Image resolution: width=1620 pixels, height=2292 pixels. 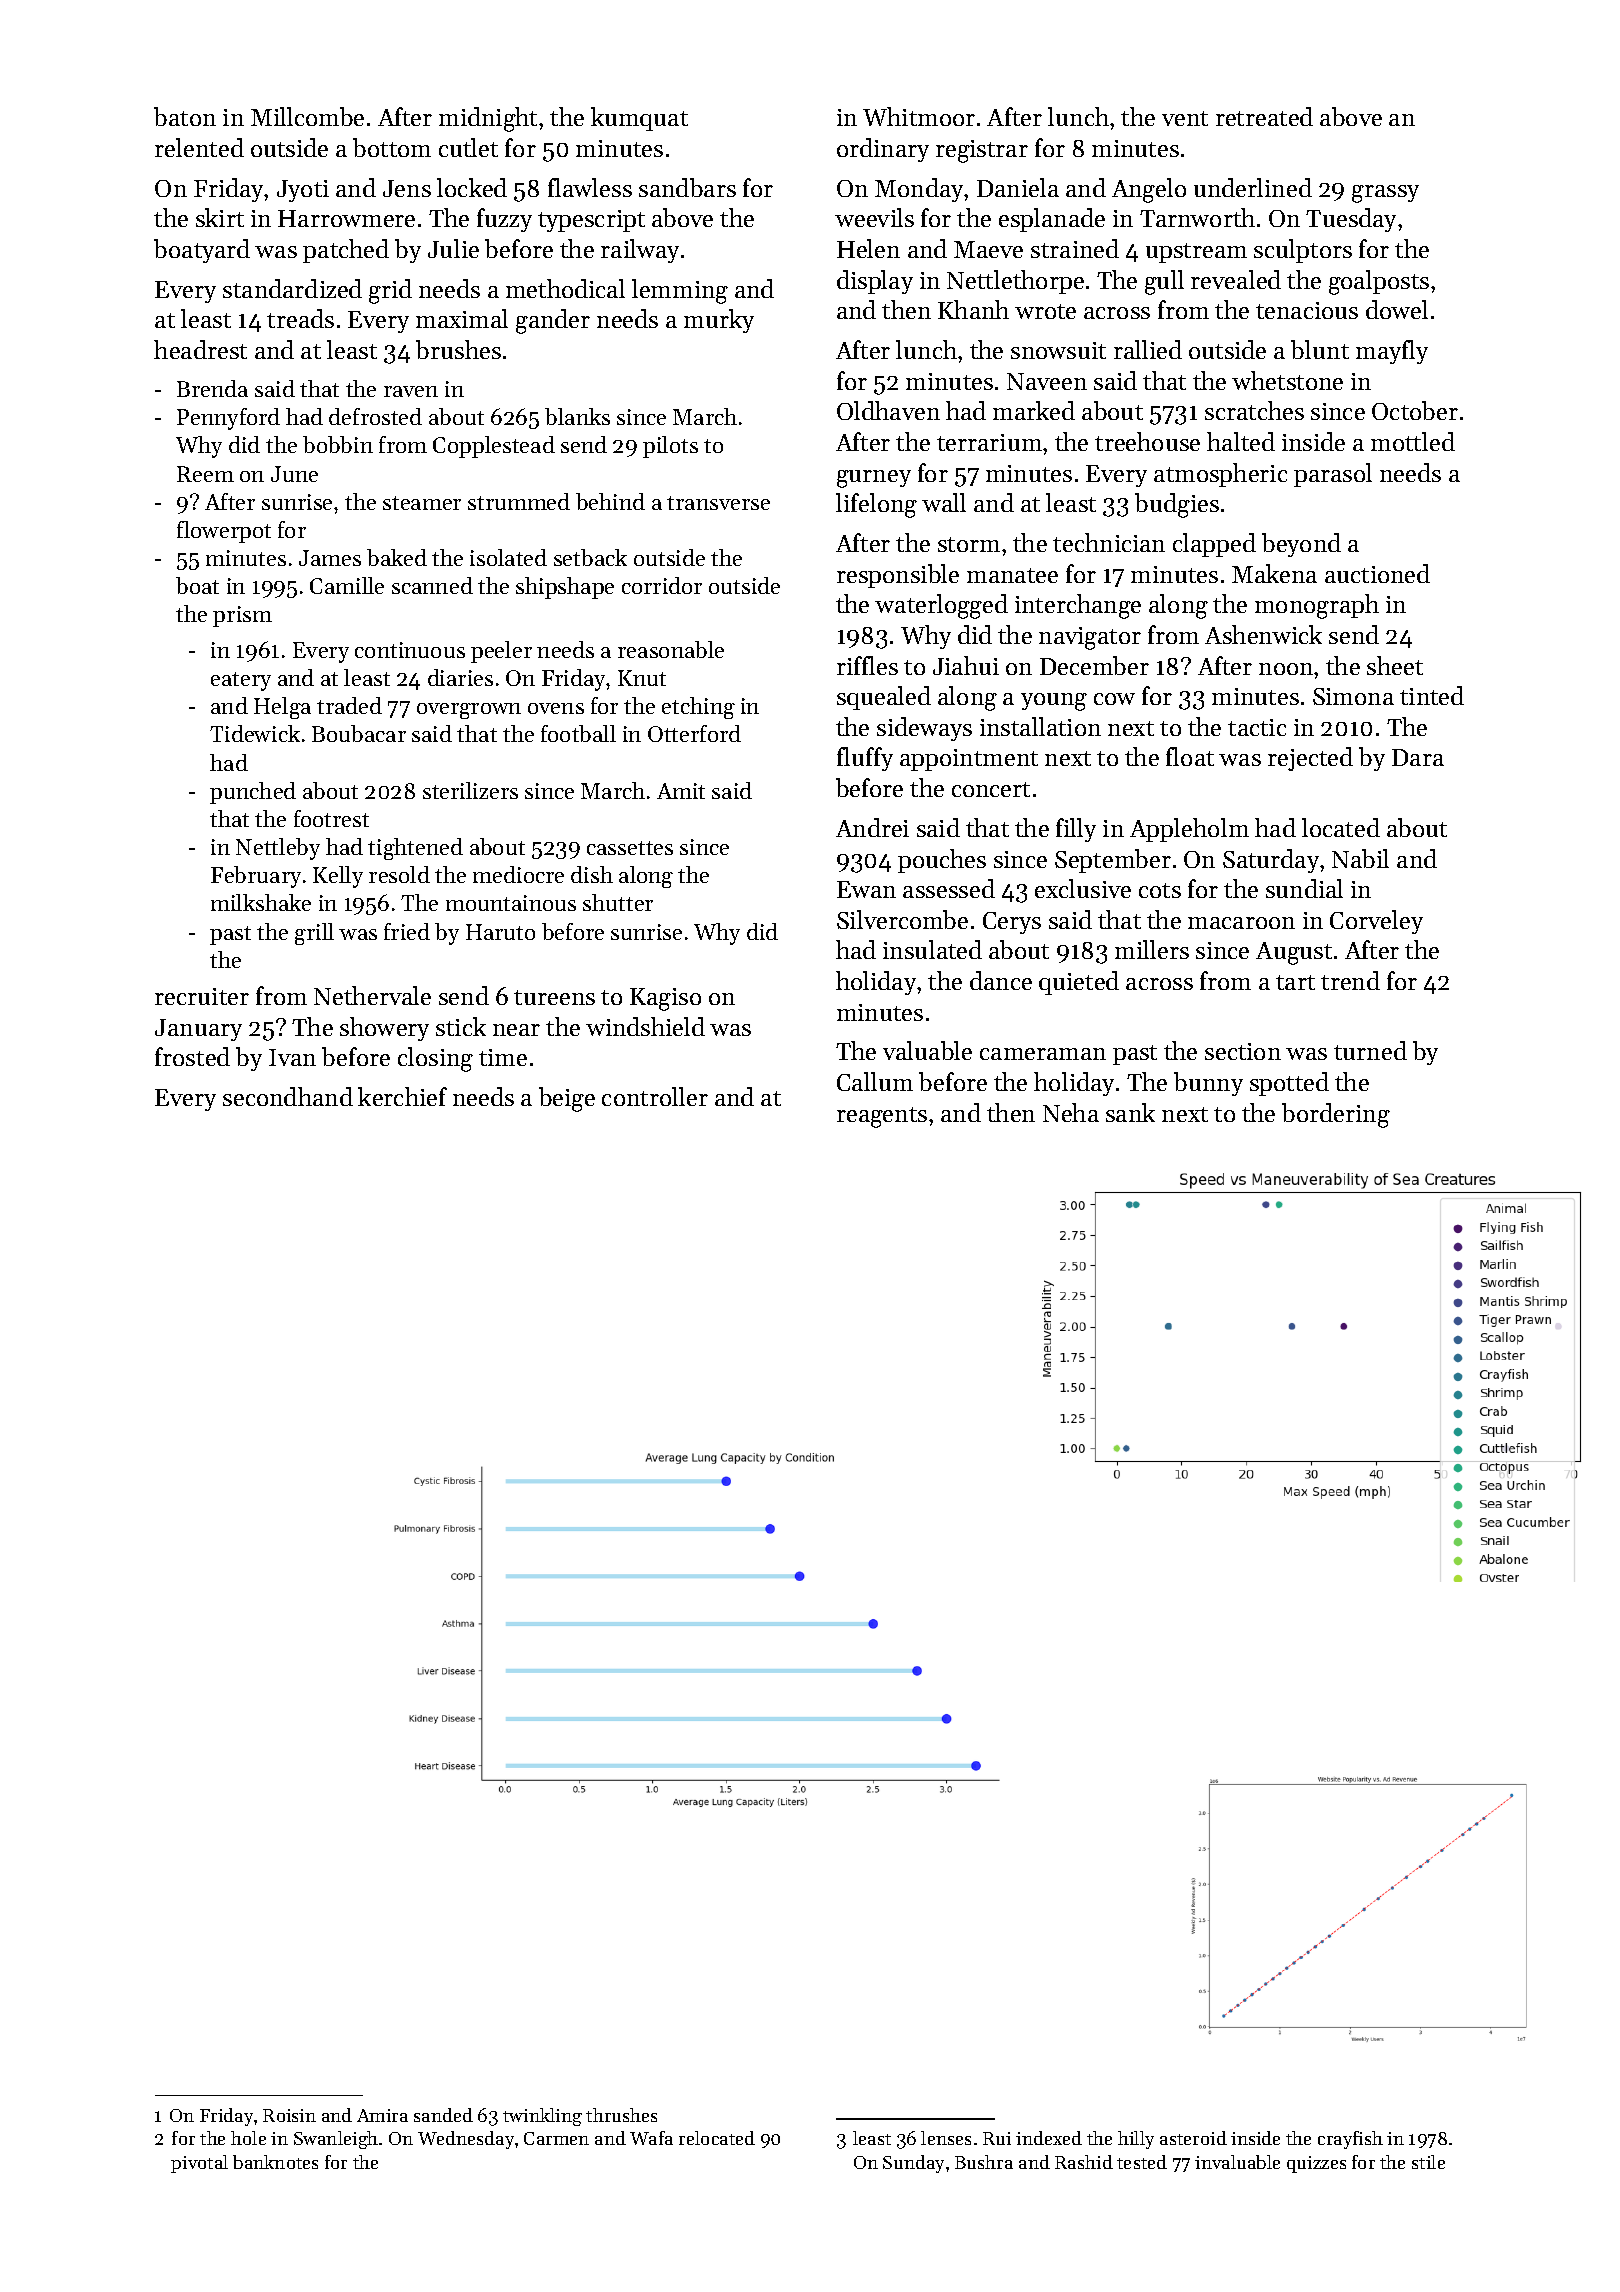 I want to click on Carmen, so click(x=556, y=2138).
